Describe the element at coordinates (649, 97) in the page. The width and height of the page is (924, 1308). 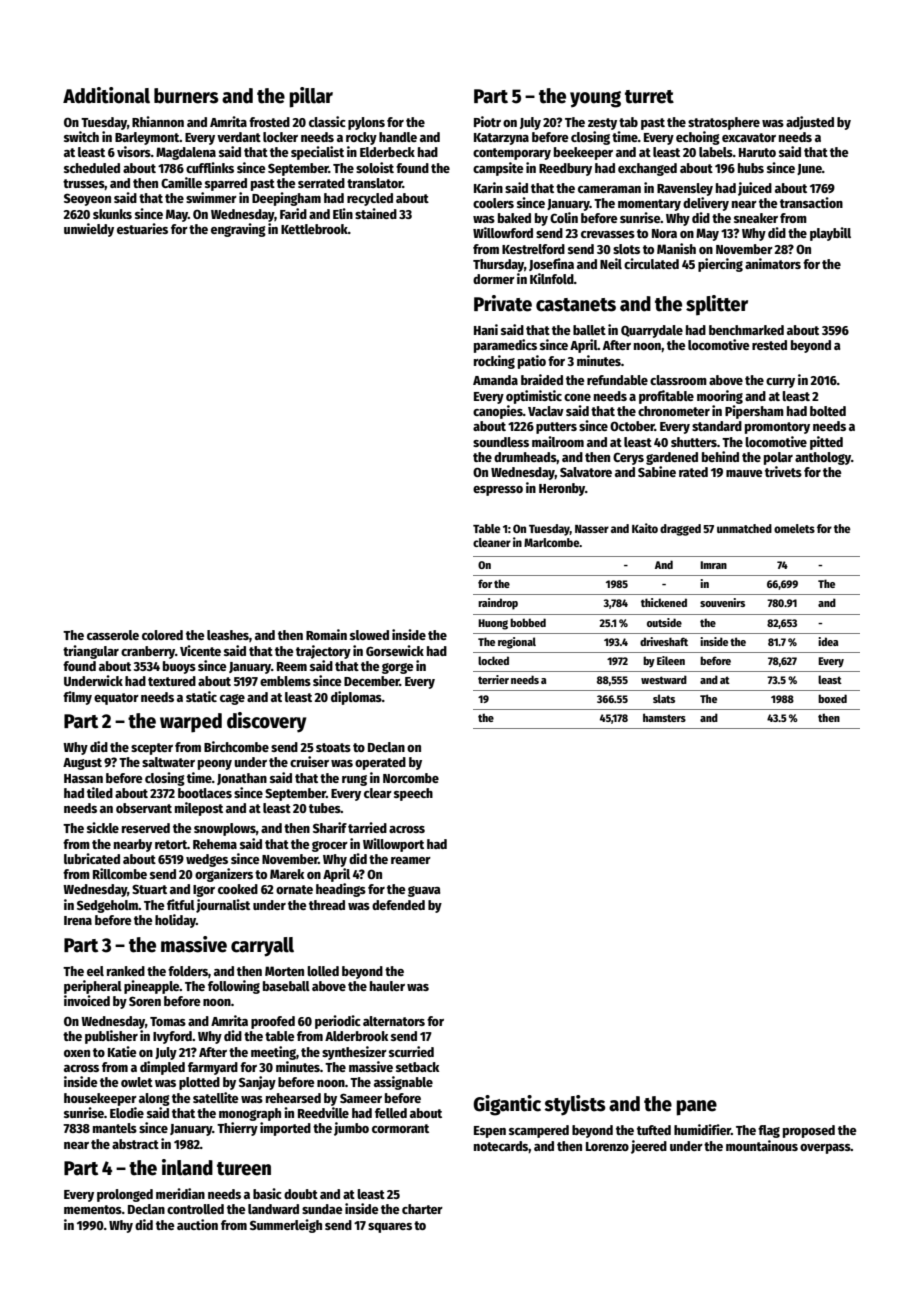
I see `turret` at that location.
